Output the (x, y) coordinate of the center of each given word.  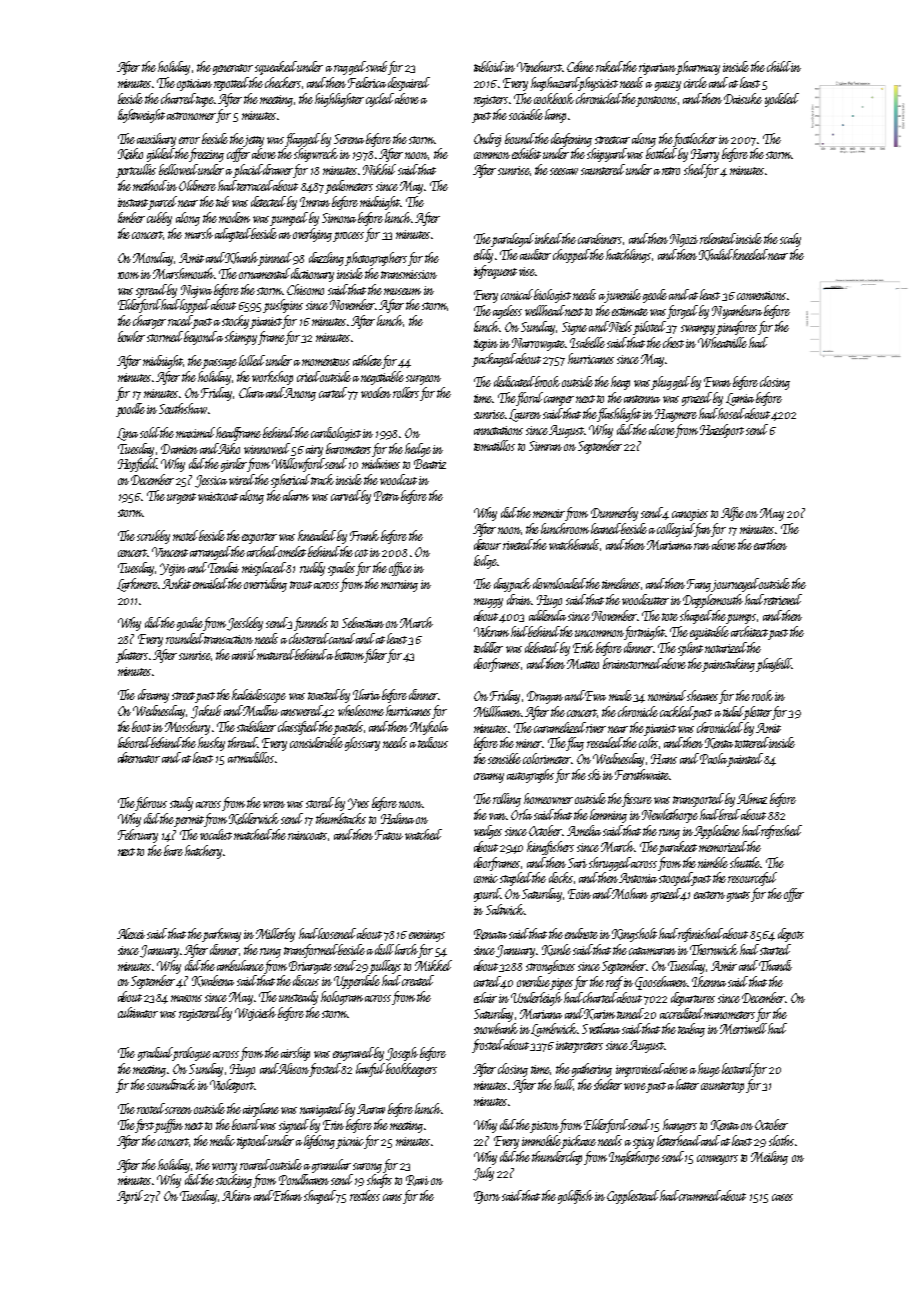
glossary (362, 744)
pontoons (657, 101)
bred (729, 814)
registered (200, 1014)
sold (150, 432)
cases (782, 1197)
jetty (254, 141)
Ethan (287, 1195)
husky (211, 744)
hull (564, 1085)
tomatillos (494, 445)
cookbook (554, 98)
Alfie (732, 514)
